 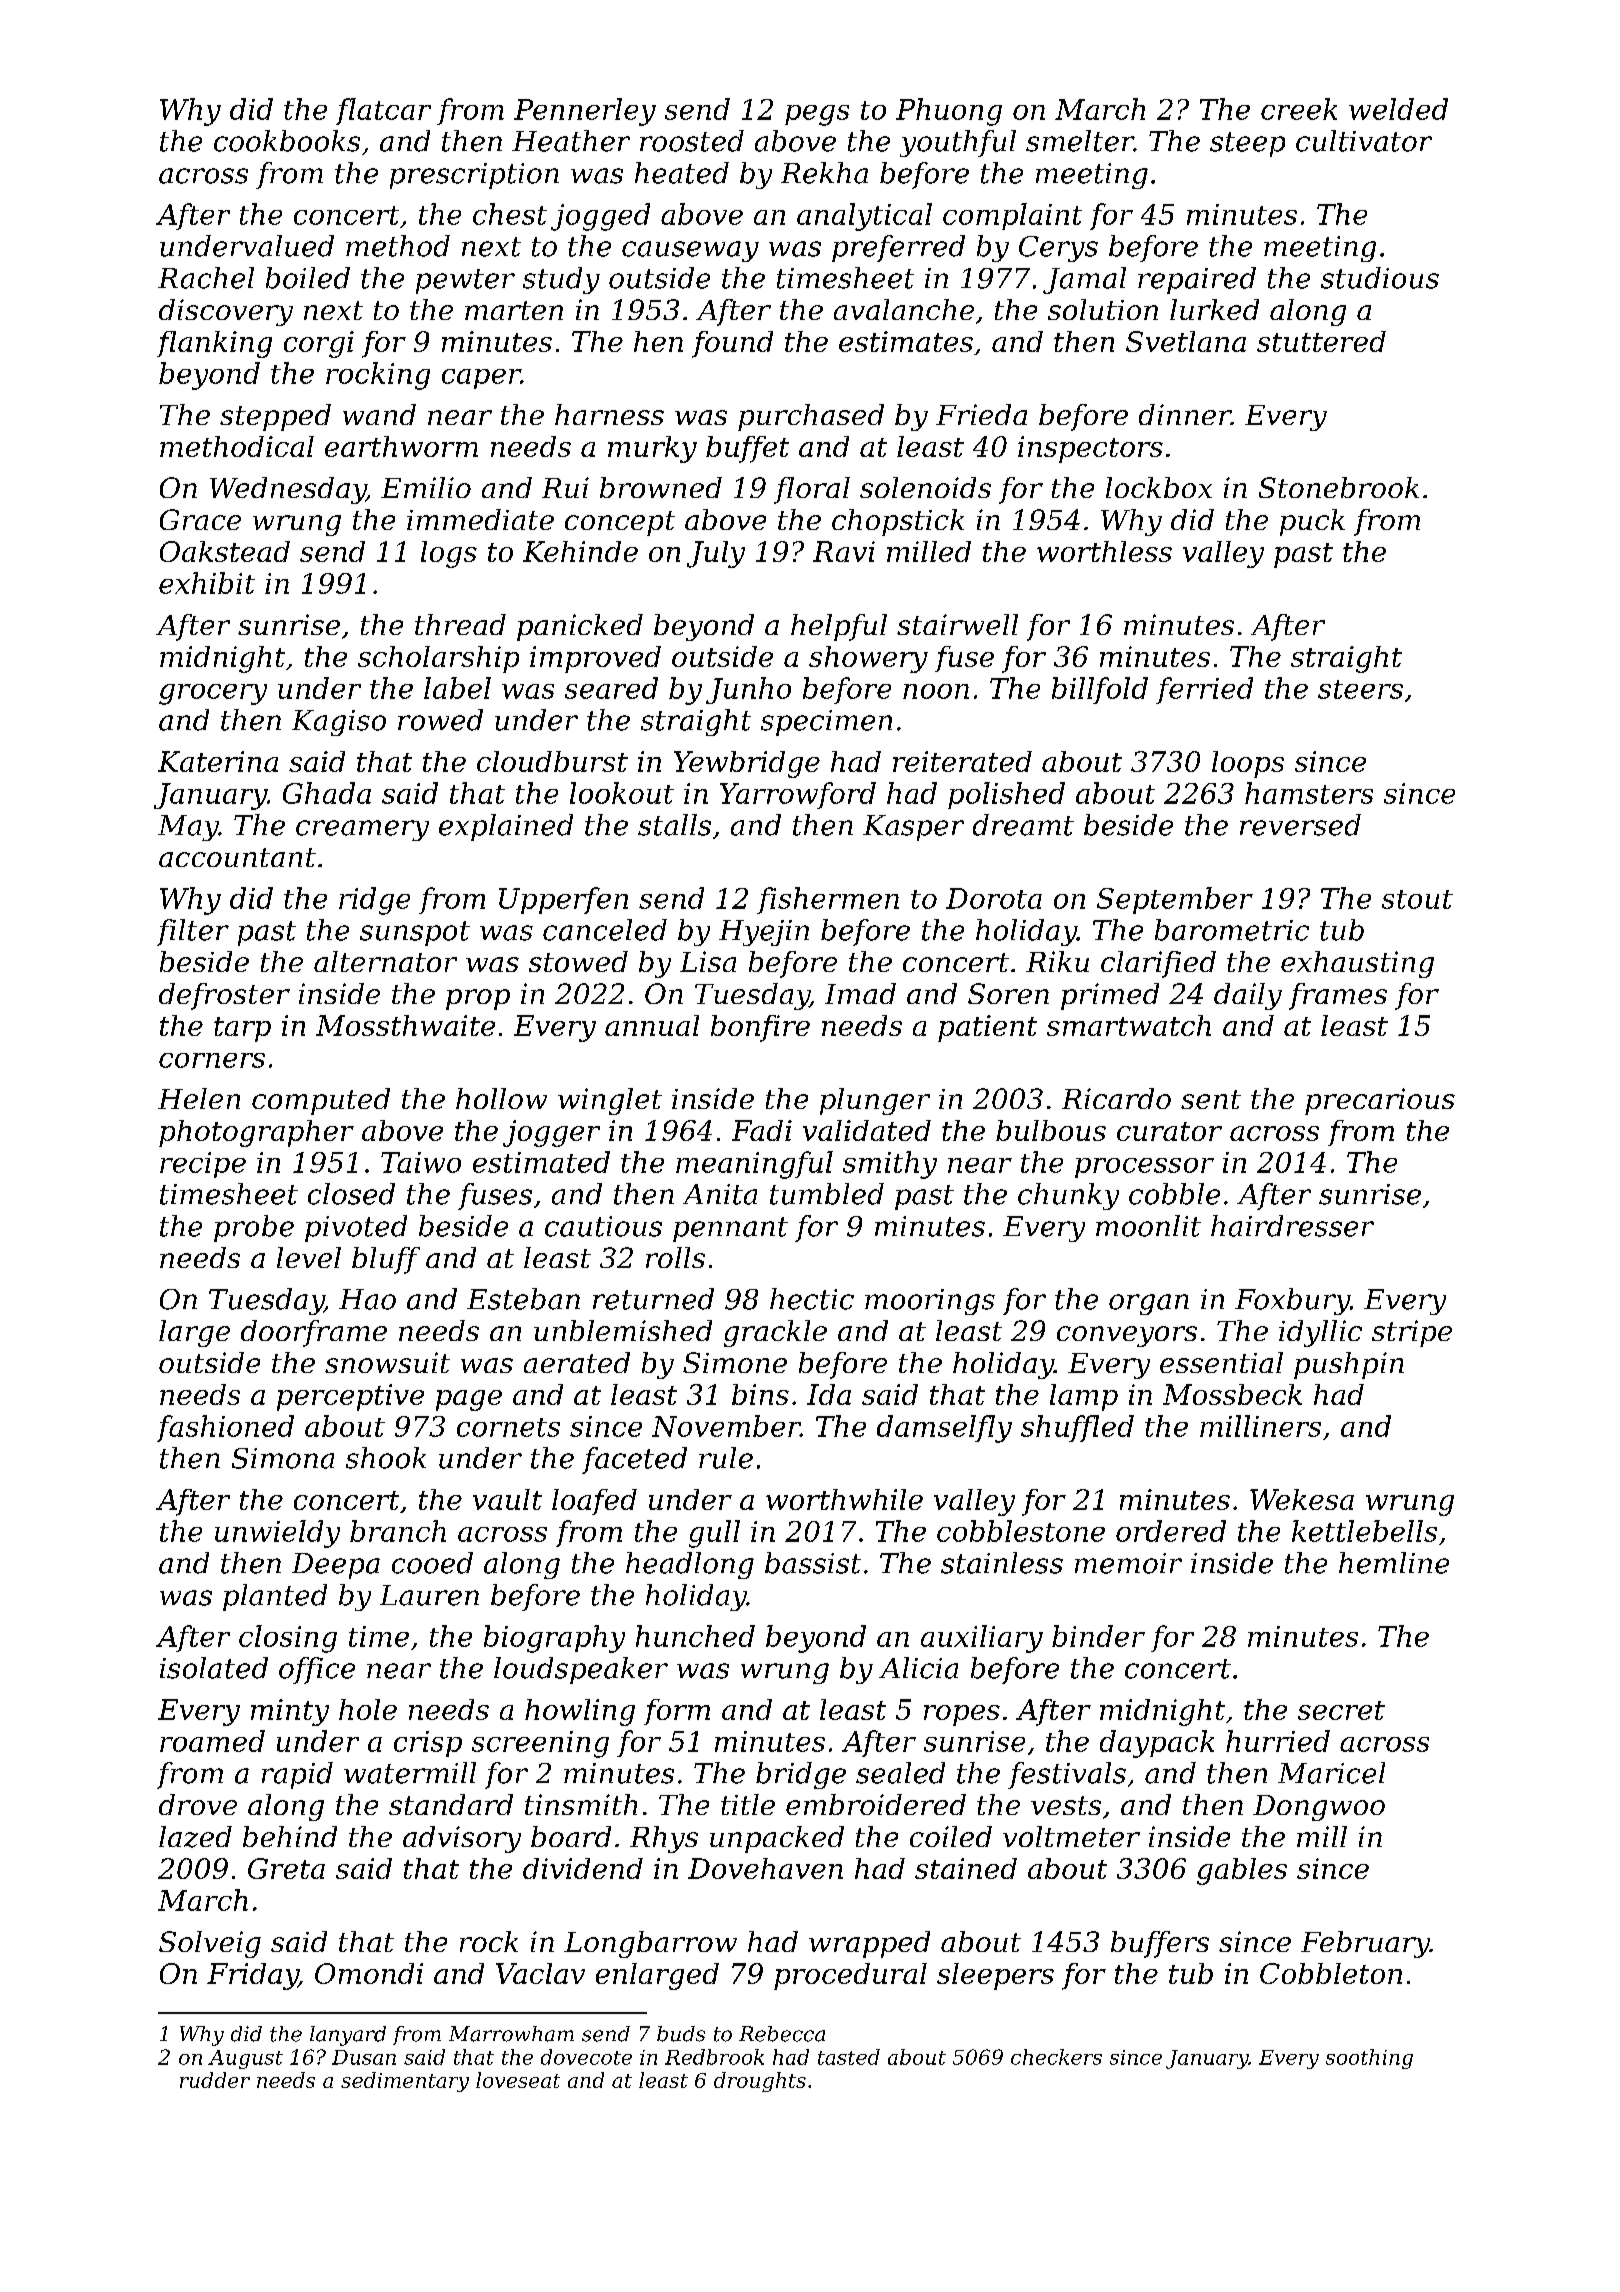 What do you see at coordinates (206, 278) in the page?
I see `Rachel` at bounding box center [206, 278].
